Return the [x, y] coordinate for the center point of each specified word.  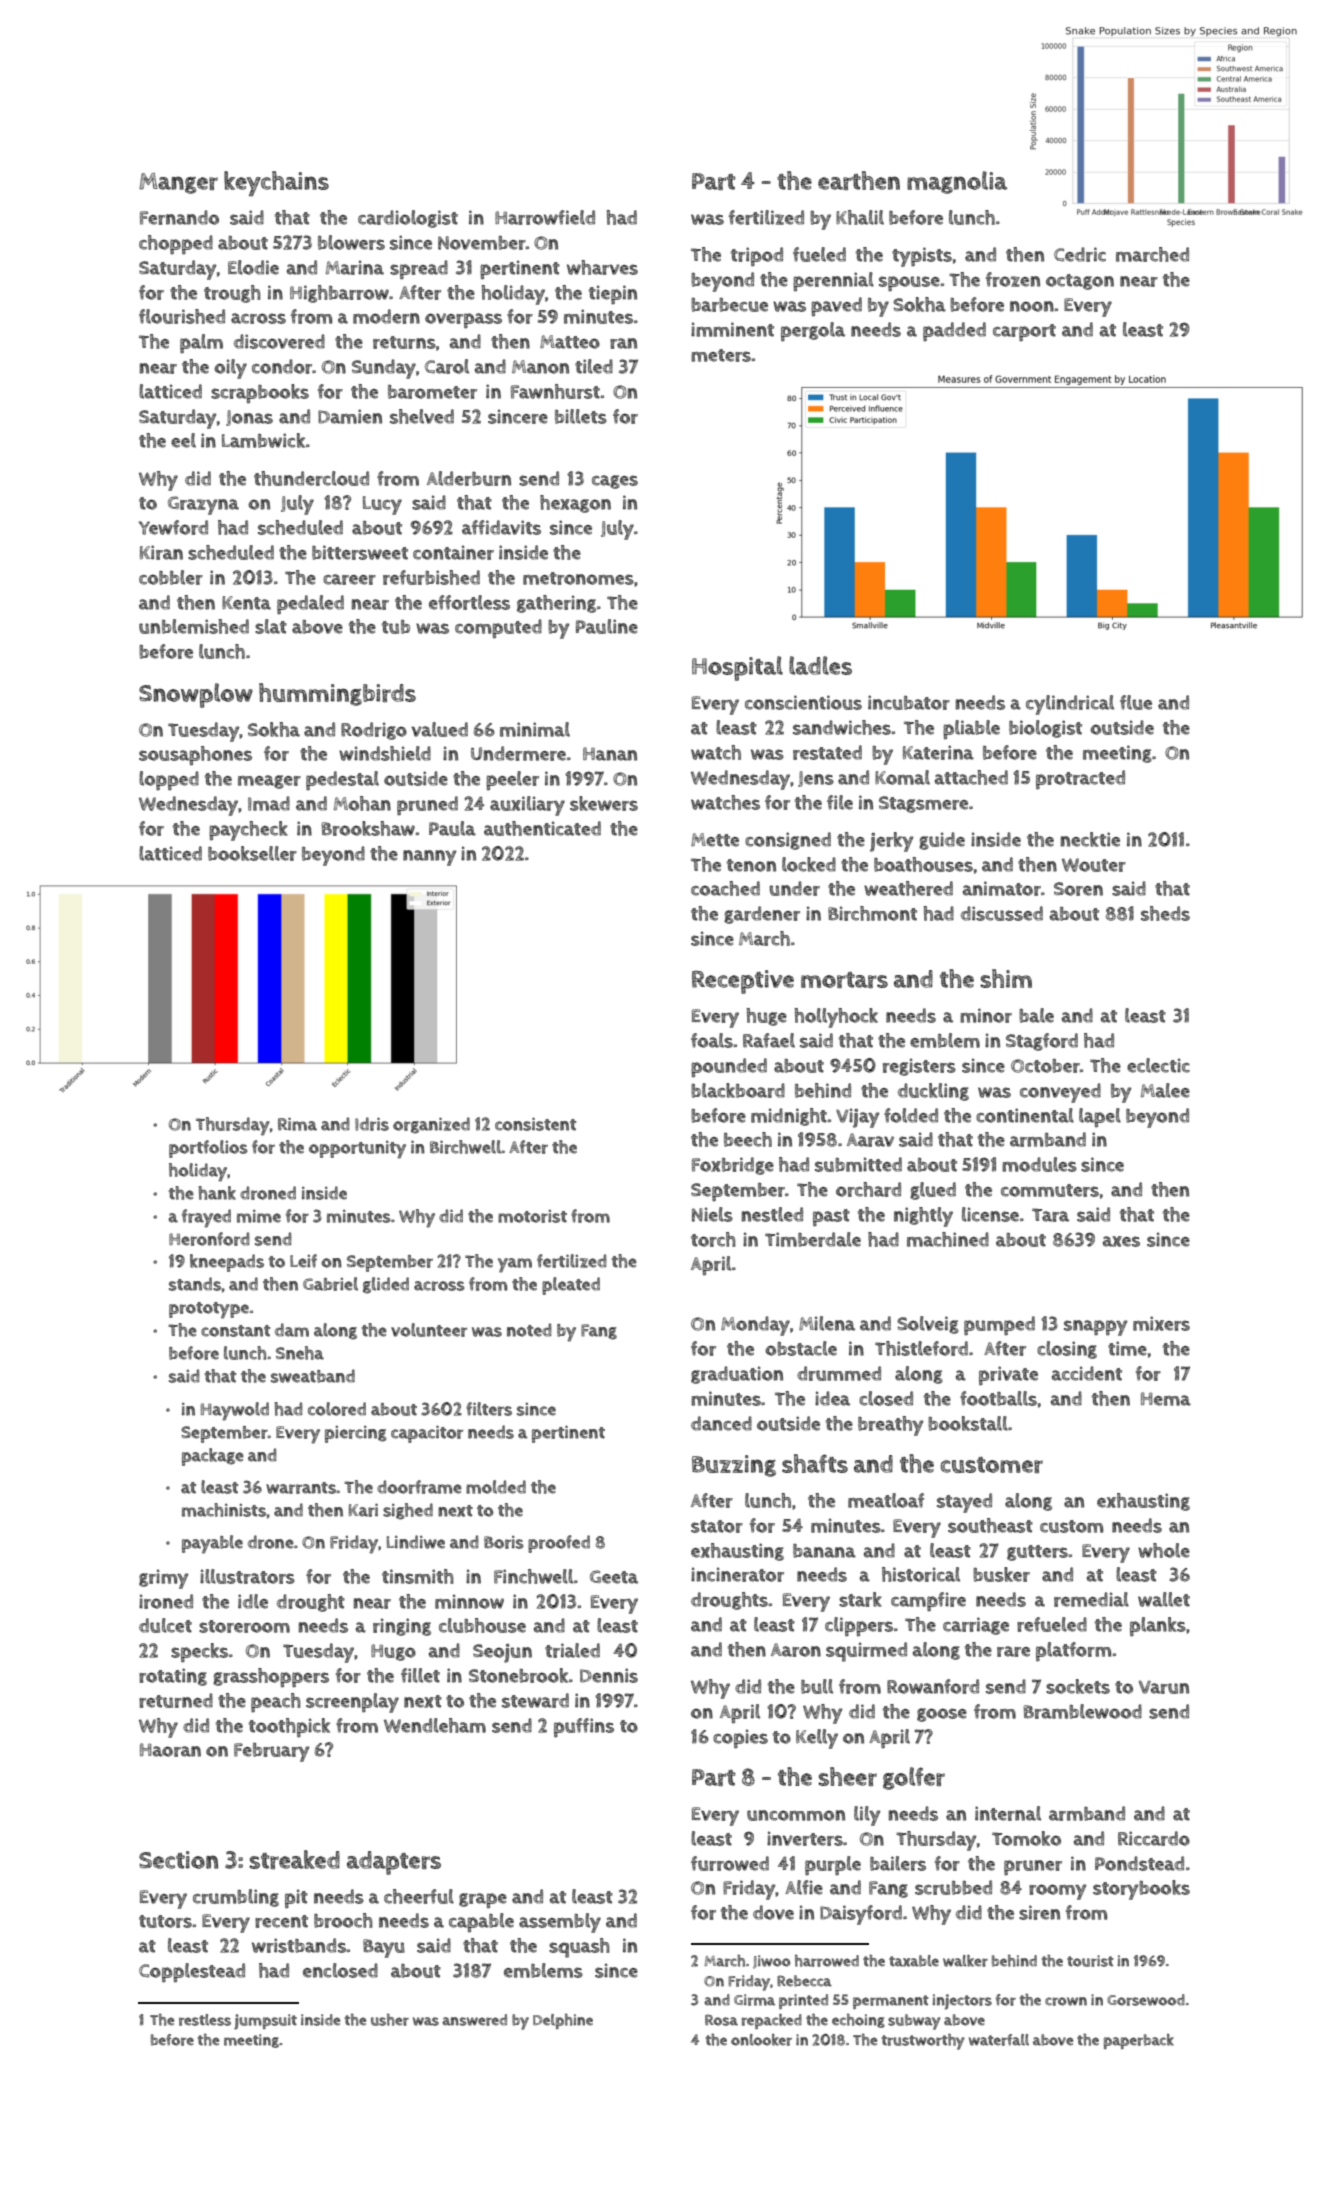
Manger [178, 183]
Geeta [614, 1577]
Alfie [804, 1887]
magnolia [957, 182]
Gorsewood [1146, 2000]
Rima [297, 1124]
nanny [430, 858]
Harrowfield [545, 217]
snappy [1096, 1328]
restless [205, 2020]
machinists [224, 1510]
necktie [1090, 839]
